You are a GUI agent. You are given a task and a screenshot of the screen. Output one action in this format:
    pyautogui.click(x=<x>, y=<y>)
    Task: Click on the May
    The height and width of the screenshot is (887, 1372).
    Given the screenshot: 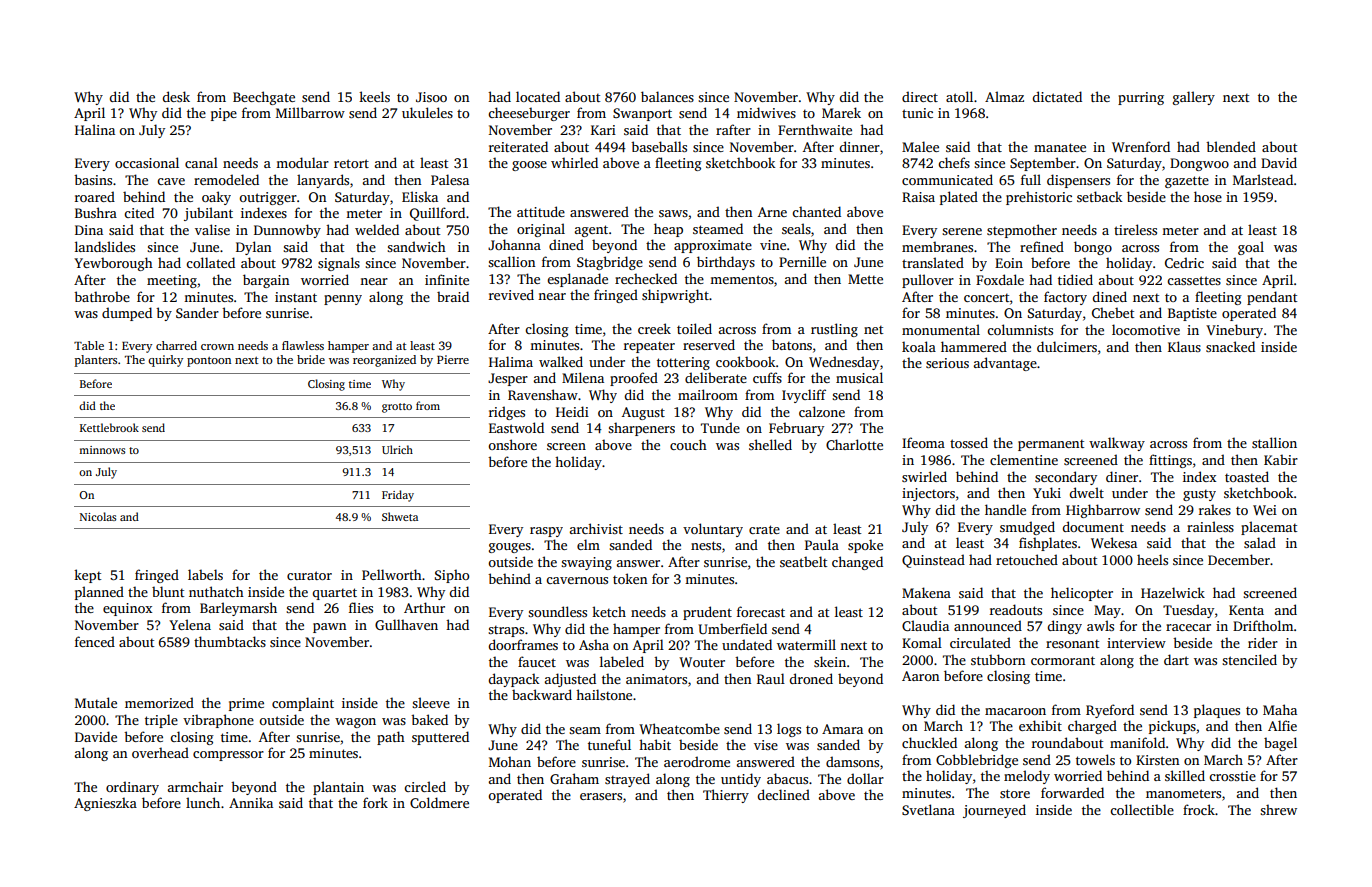 What is the action you would take?
    pyautogui.click(x=1107, y=611)
